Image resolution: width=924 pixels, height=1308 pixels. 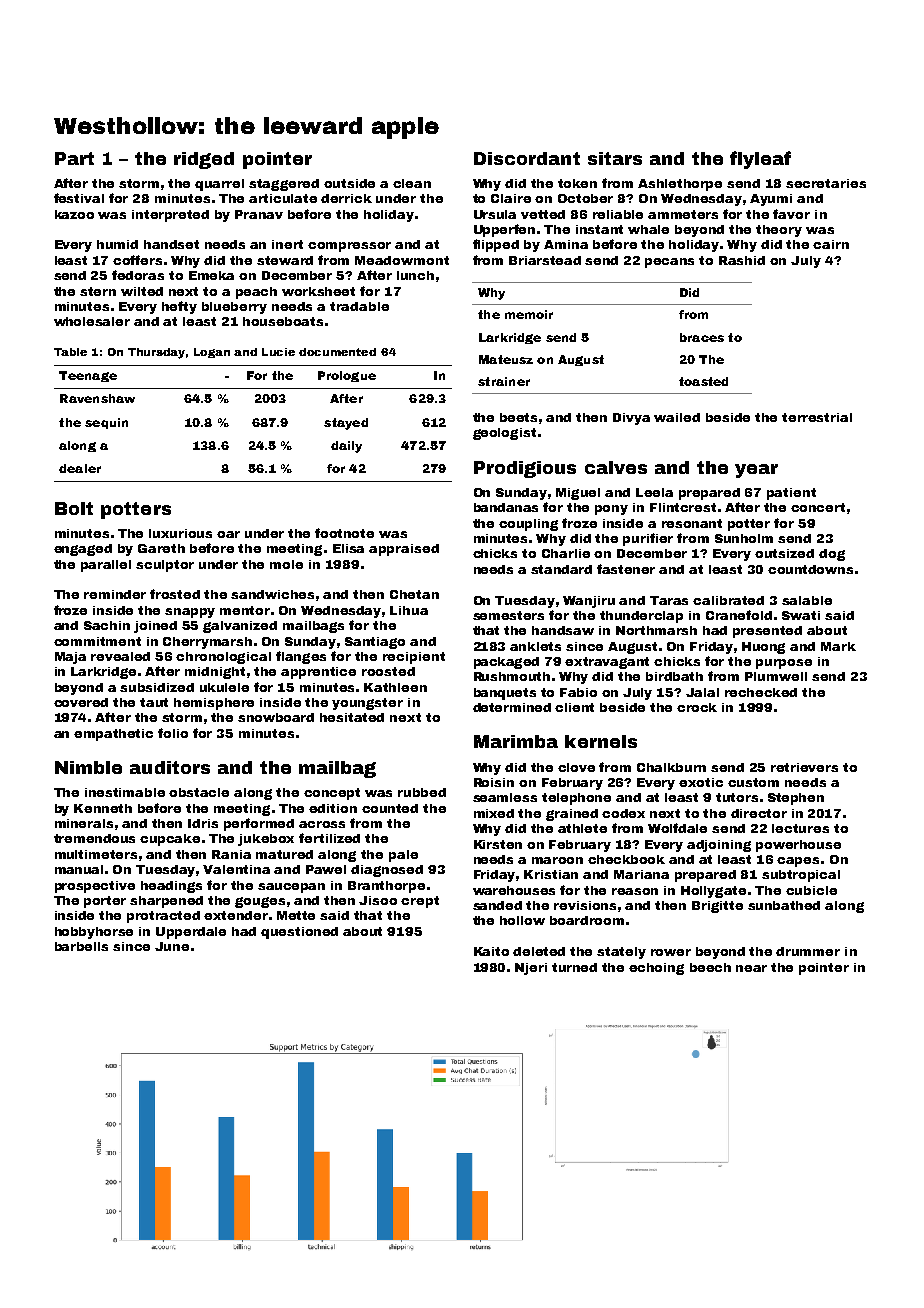 I want to click on Bolt, so click(x=74, y=508).
